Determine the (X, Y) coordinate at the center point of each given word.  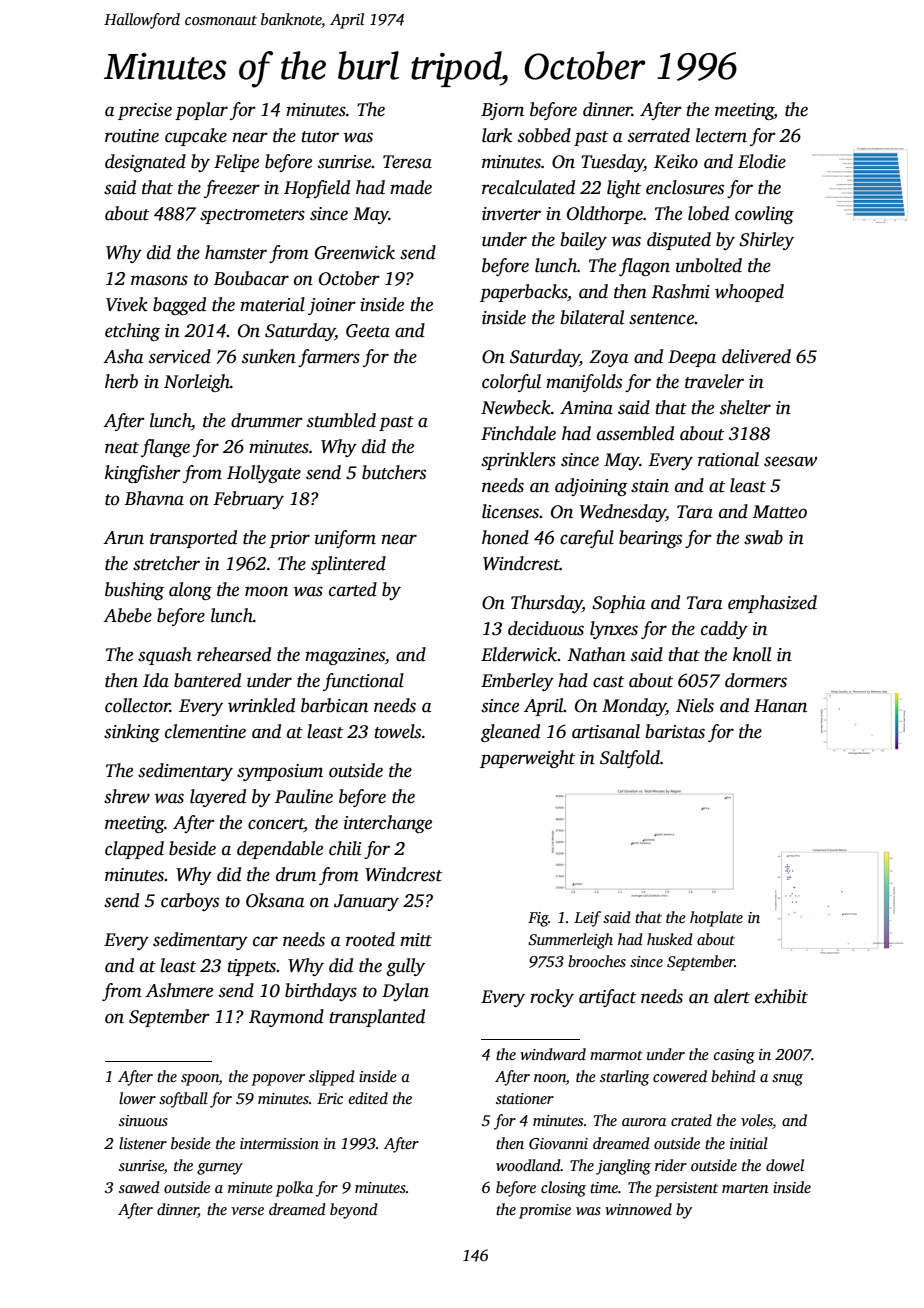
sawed (139, 1187)
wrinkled (261, 705)
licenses (510, 511)
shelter (745, 407)
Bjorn (502, 111)
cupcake (196, 137)
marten (745, 1188)
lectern (721, 135)
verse (247, 1211)
